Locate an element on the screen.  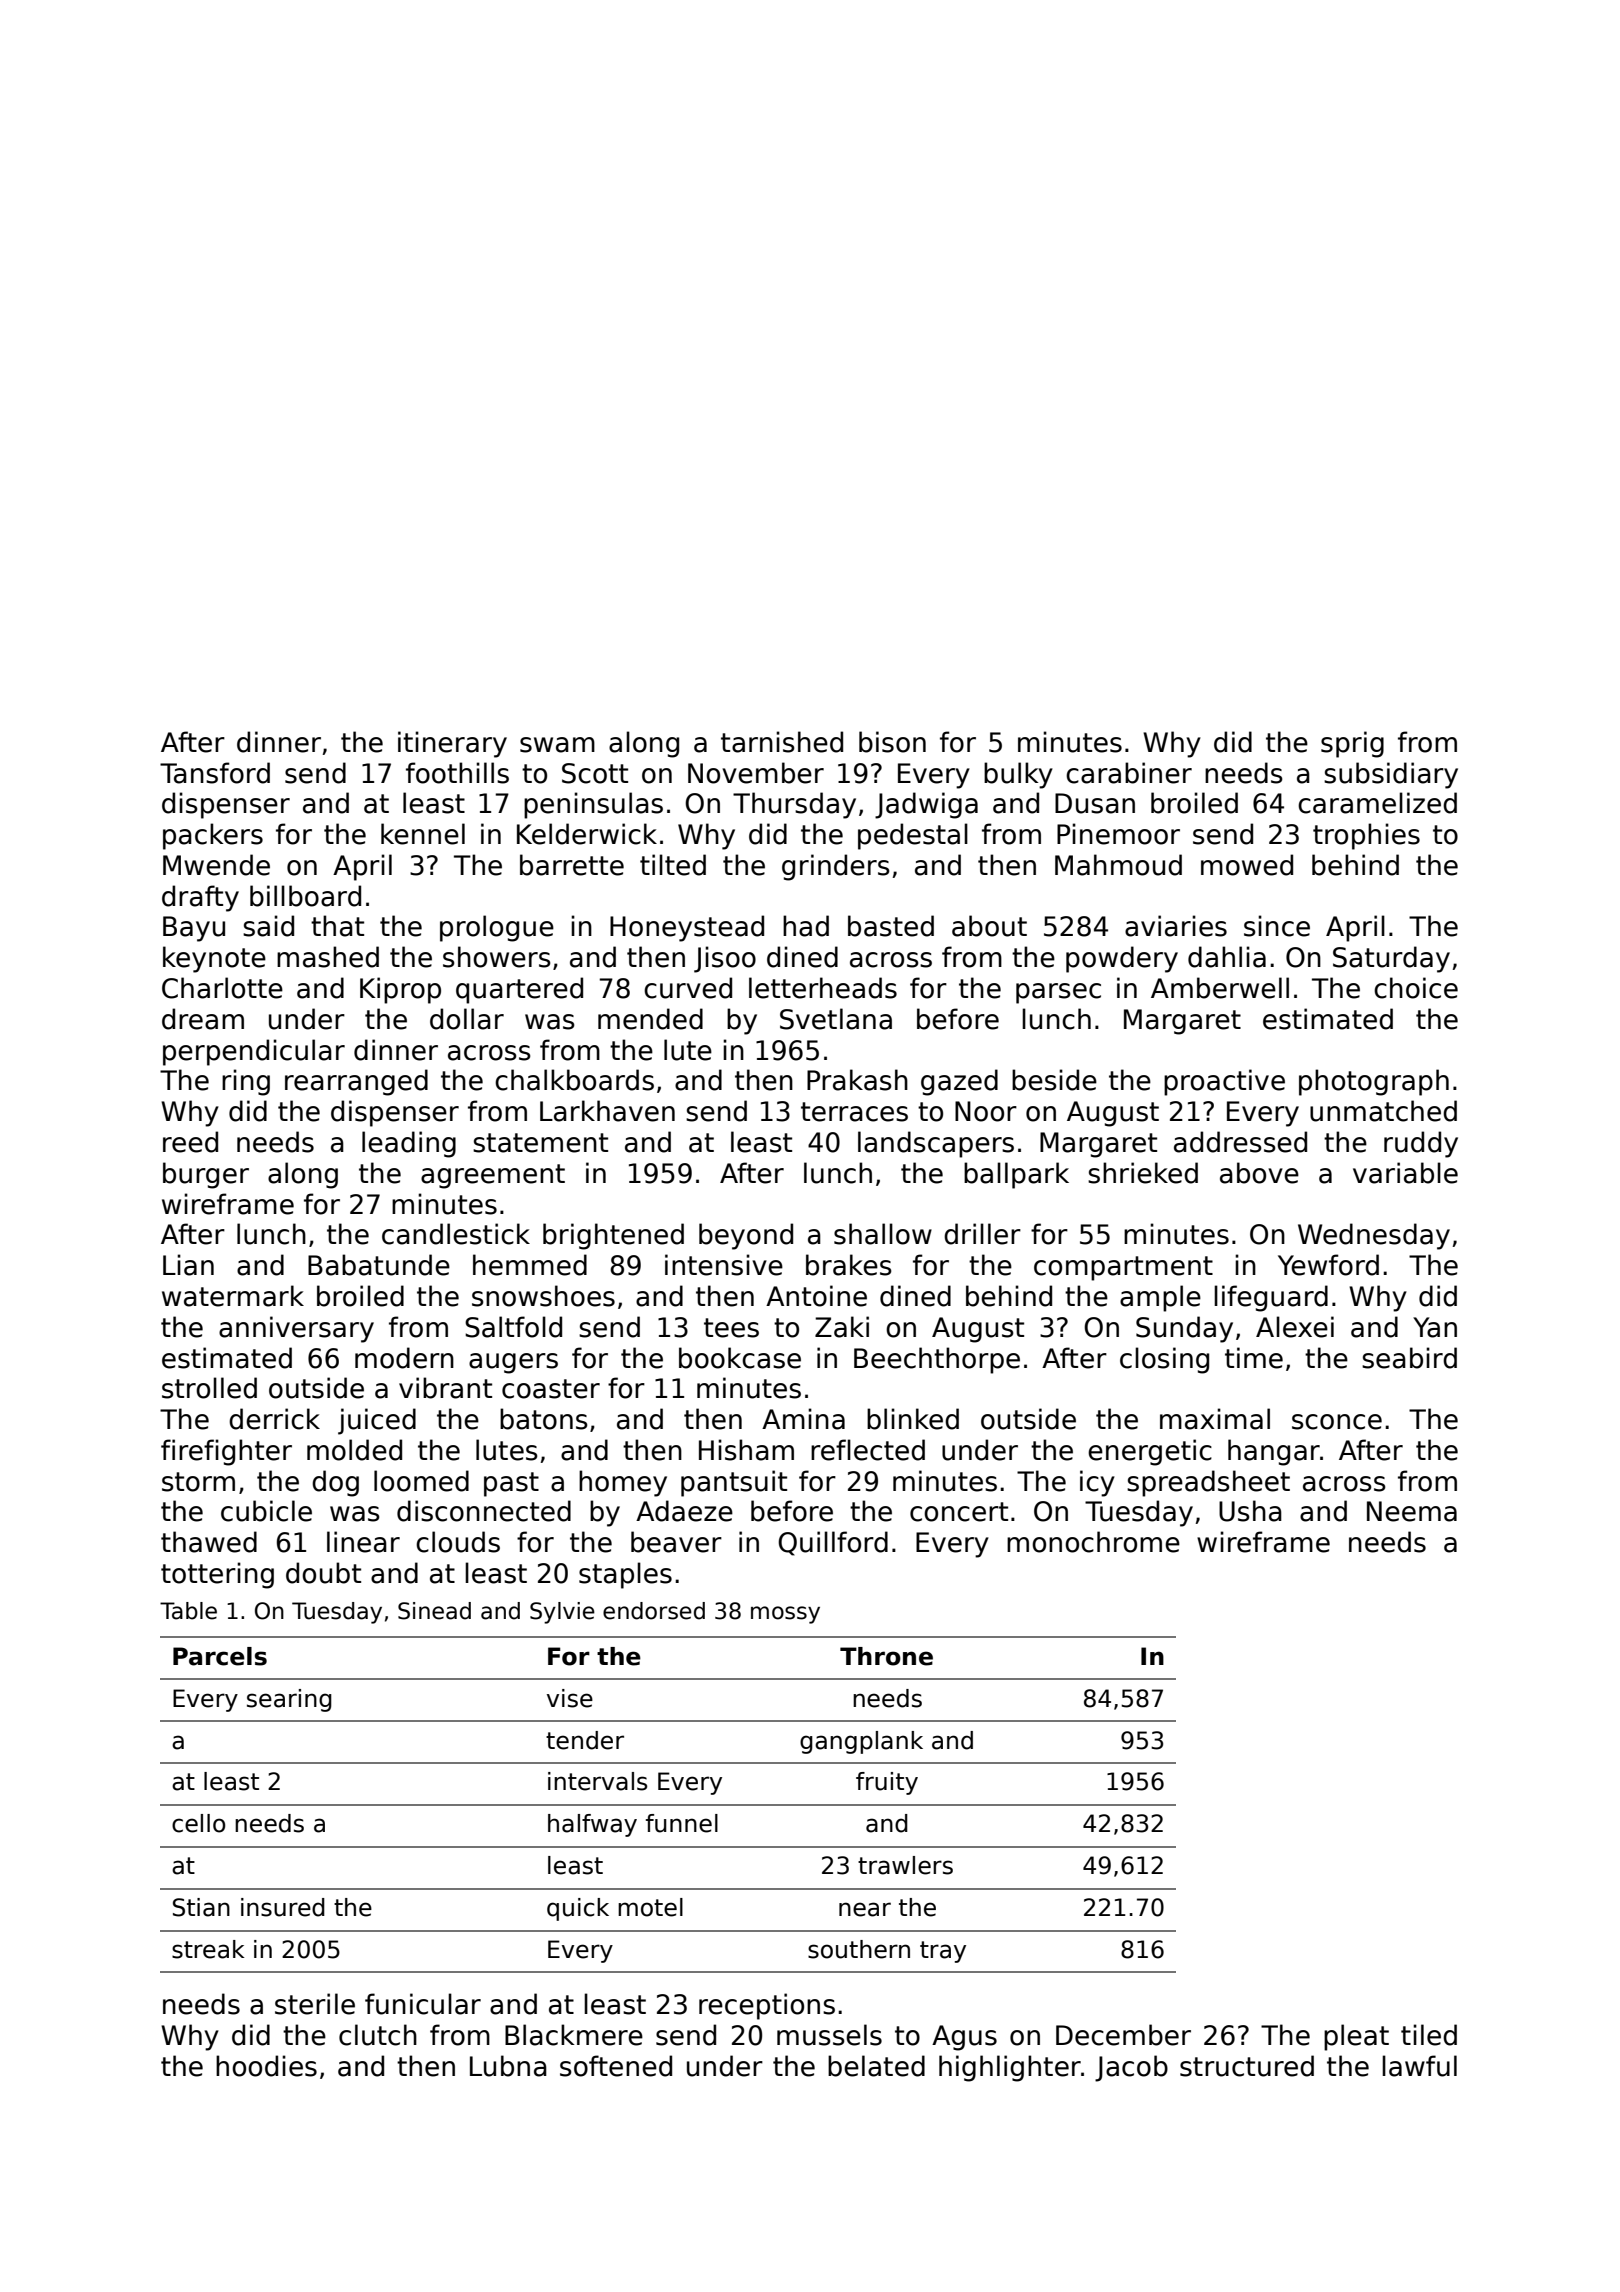
tarnished is located at coordinates (782, 742).
